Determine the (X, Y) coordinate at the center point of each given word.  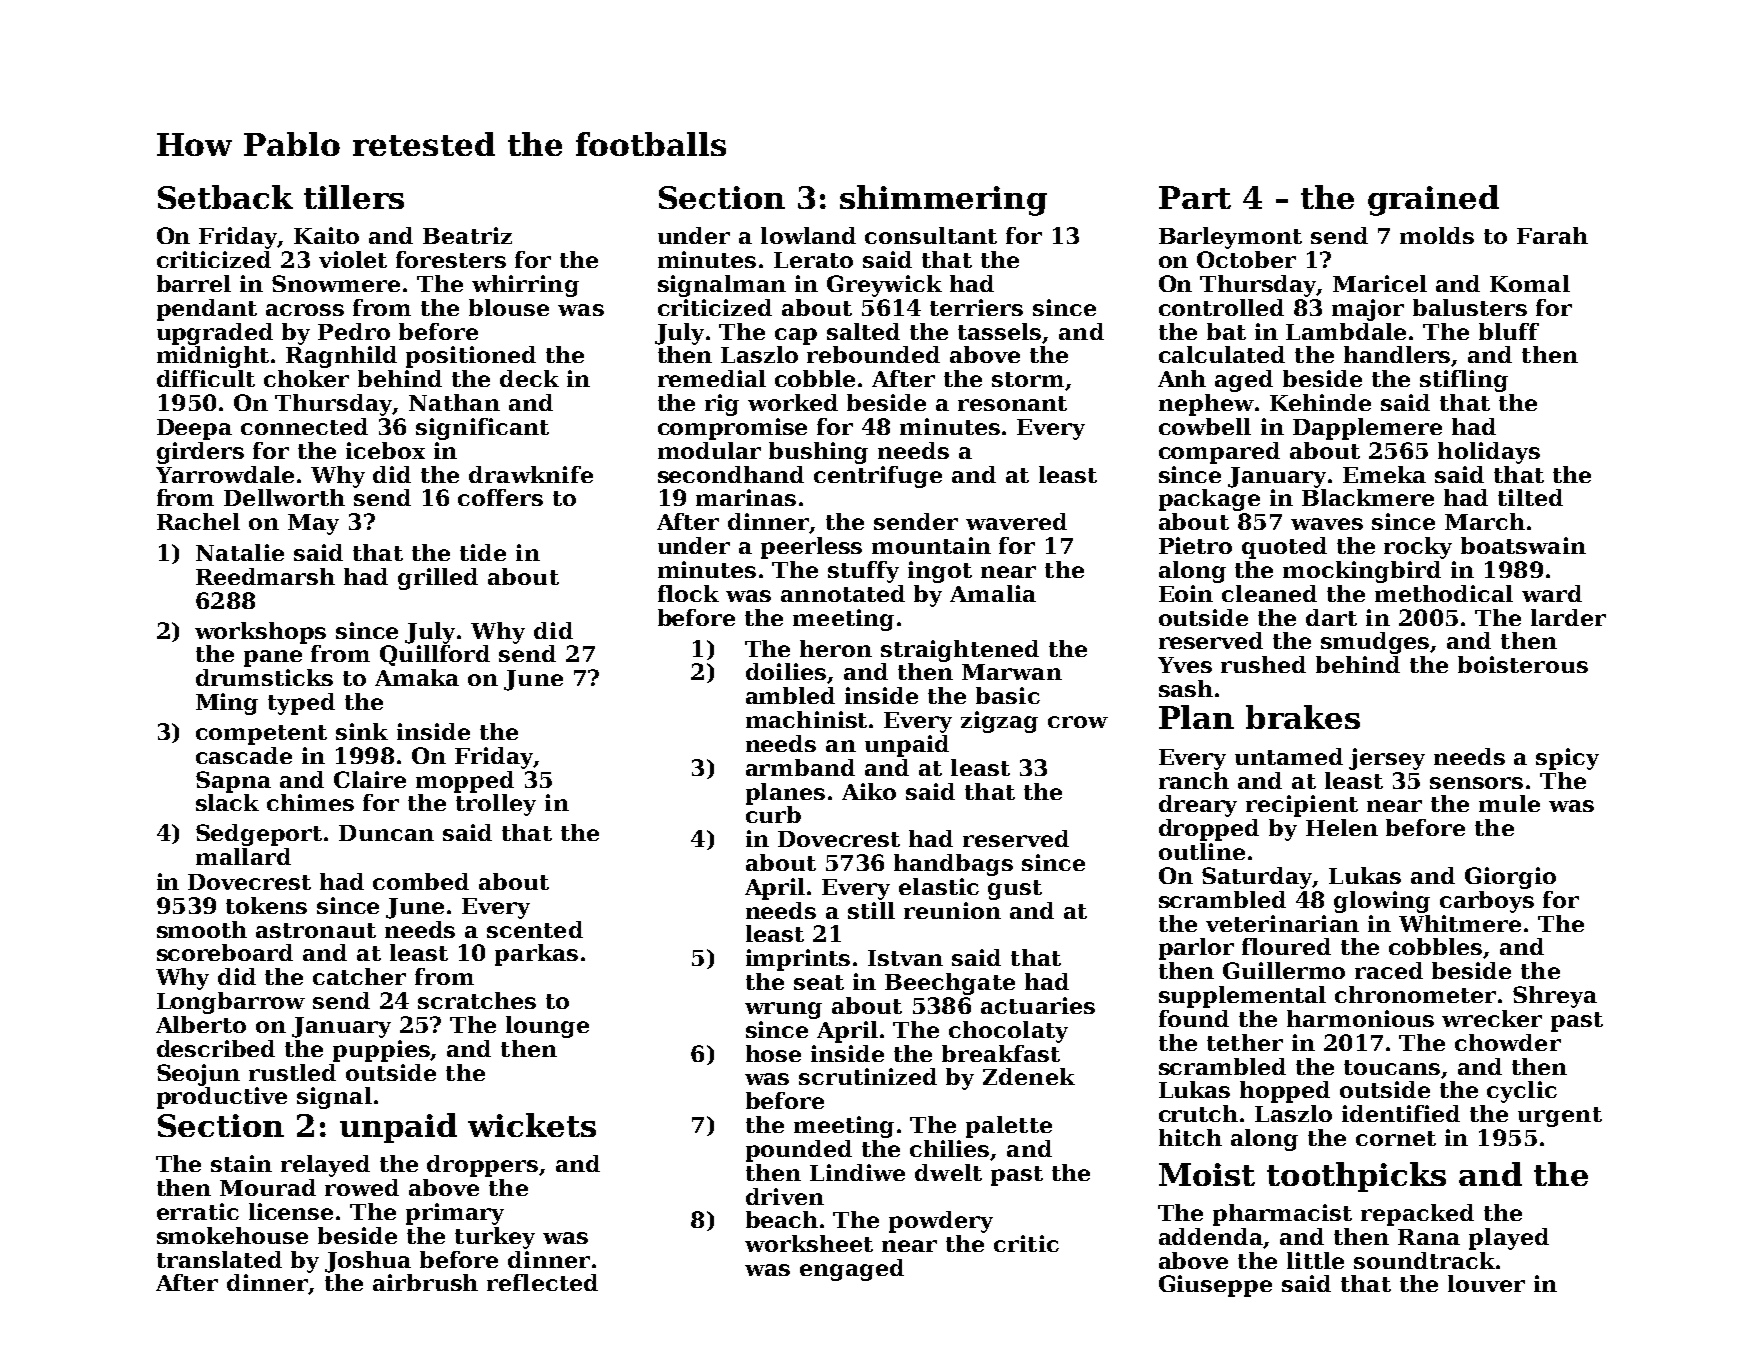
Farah (1552, 235)
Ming (227, 704)
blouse (509, 307)
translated (219, 1259)
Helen (1342, 827)
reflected (542, 1282)
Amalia (993, 593)
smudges (1376, 643)
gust (1015, 890)
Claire (370, 779)
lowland (808, 235)
